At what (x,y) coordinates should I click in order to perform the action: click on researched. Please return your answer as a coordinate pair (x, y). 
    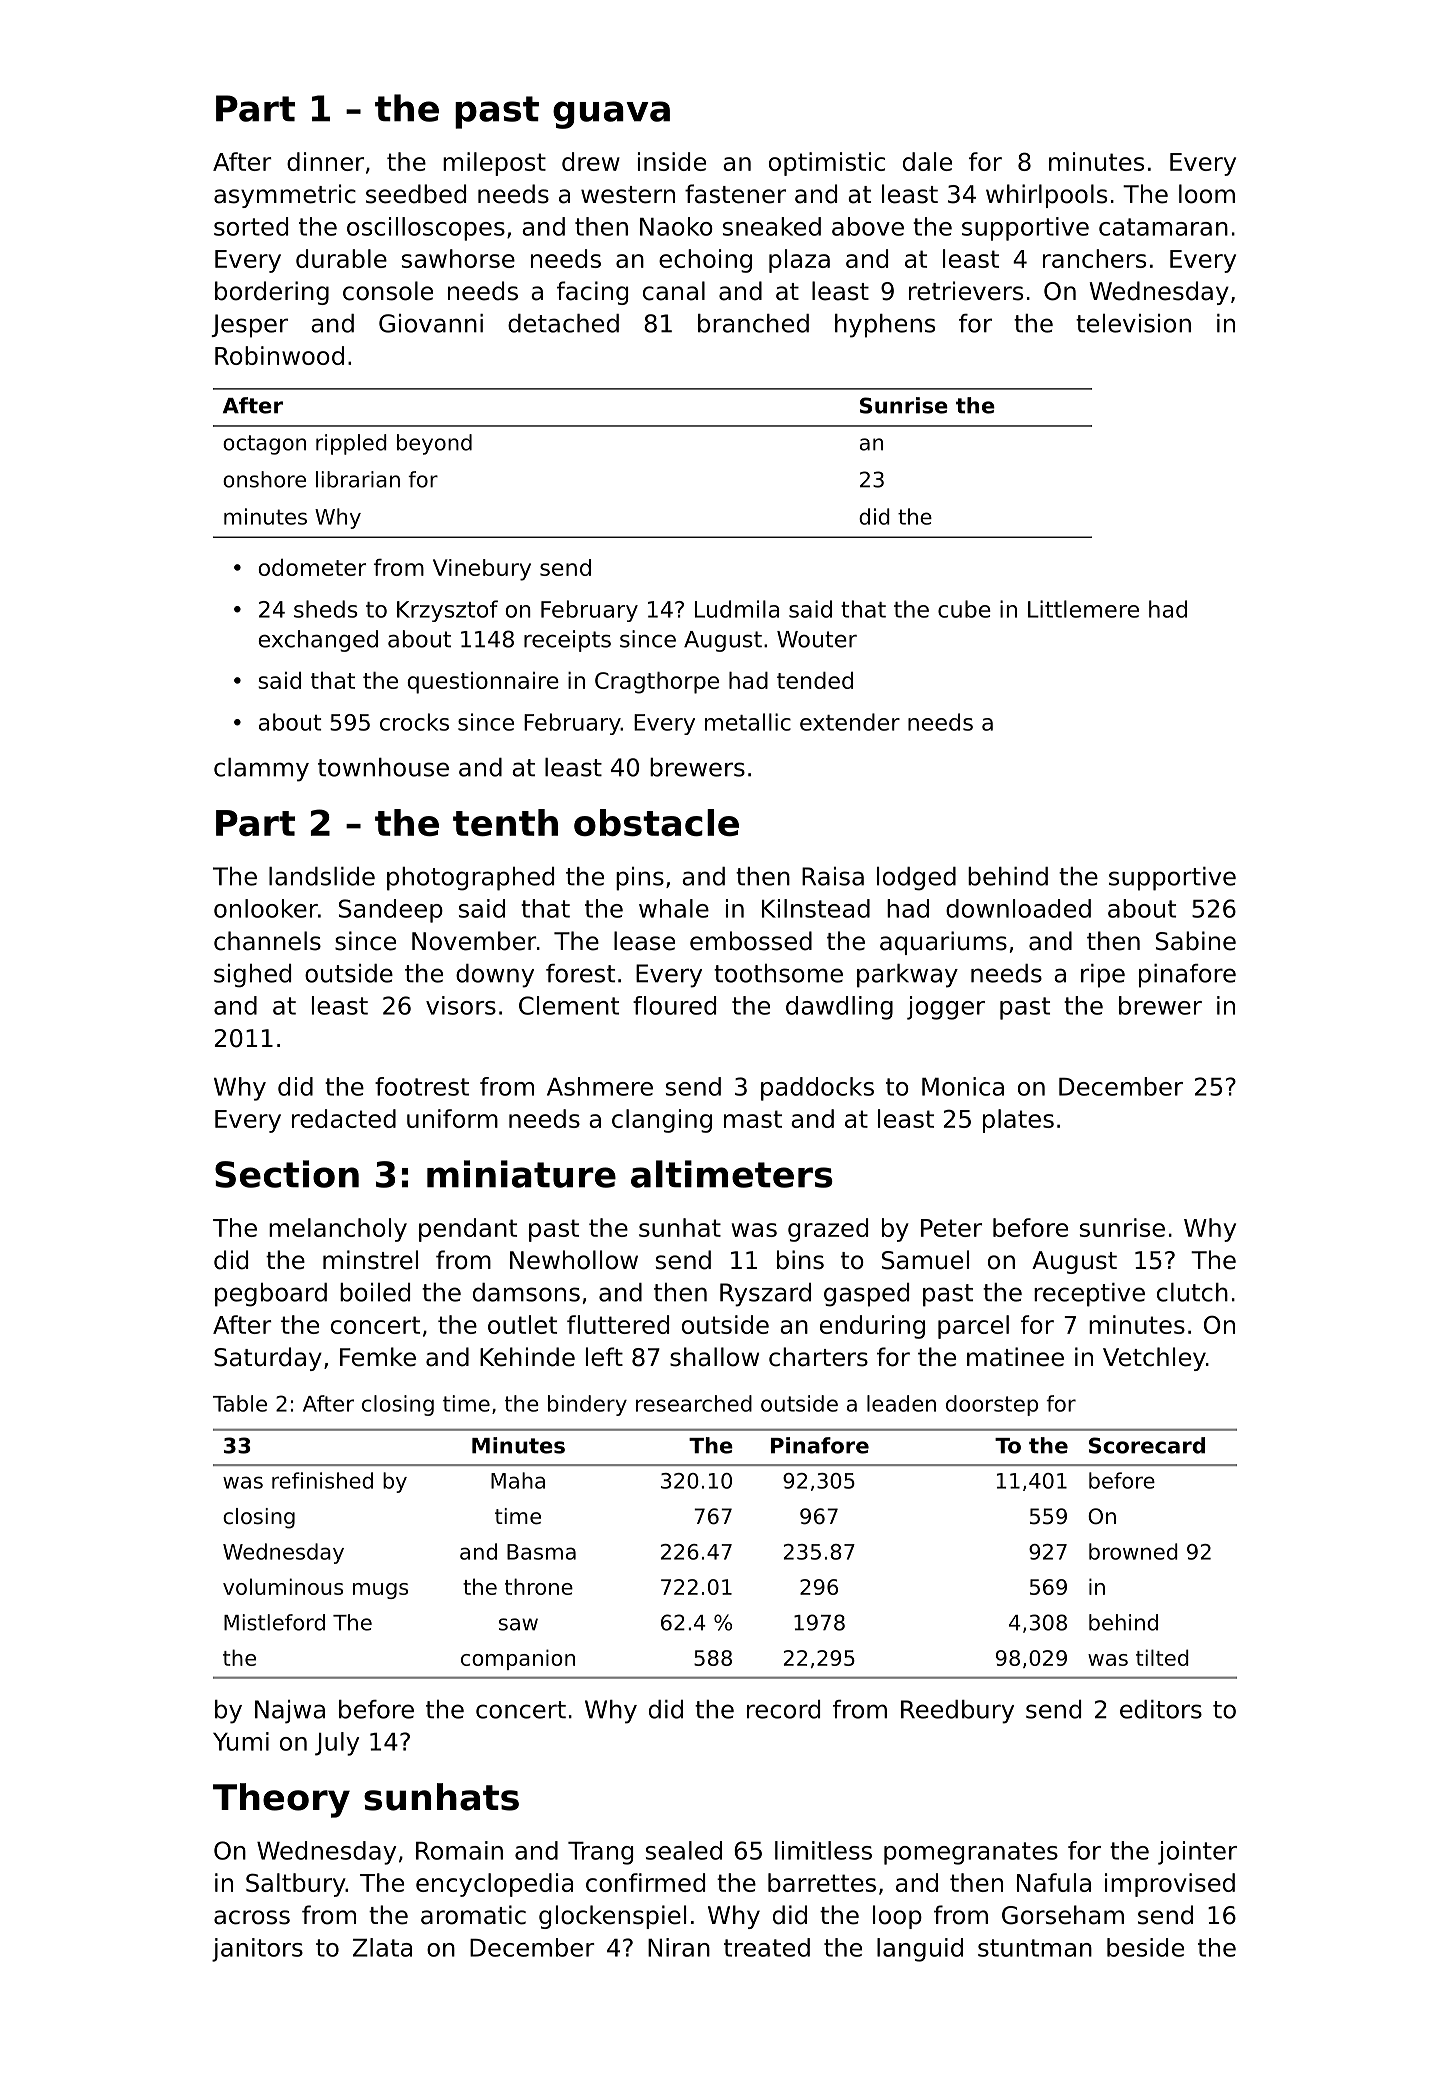
    Looking at the image, I should click on (694, 1403).
